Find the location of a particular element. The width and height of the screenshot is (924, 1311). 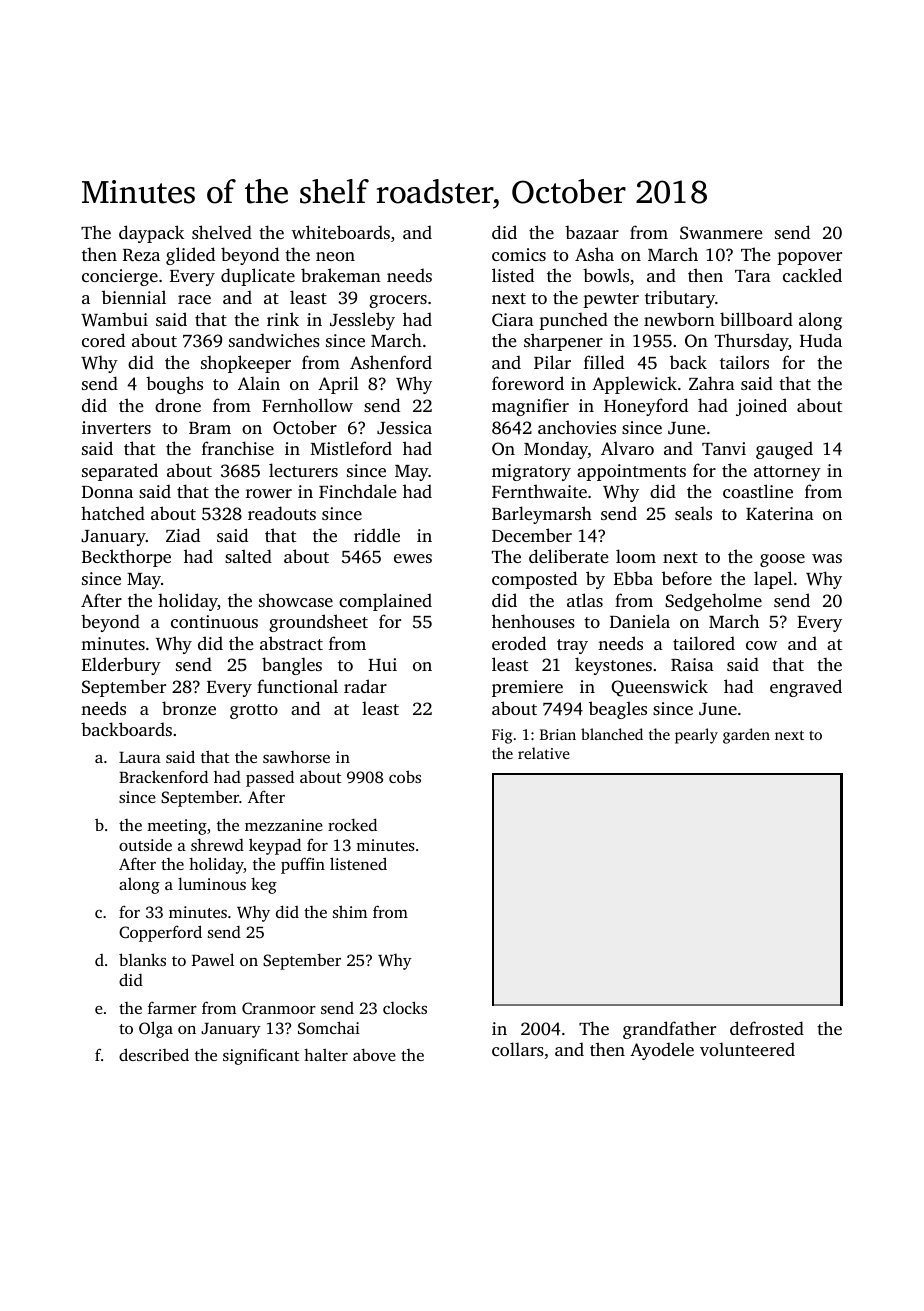

Fig is located at coordinates (502, 736).
